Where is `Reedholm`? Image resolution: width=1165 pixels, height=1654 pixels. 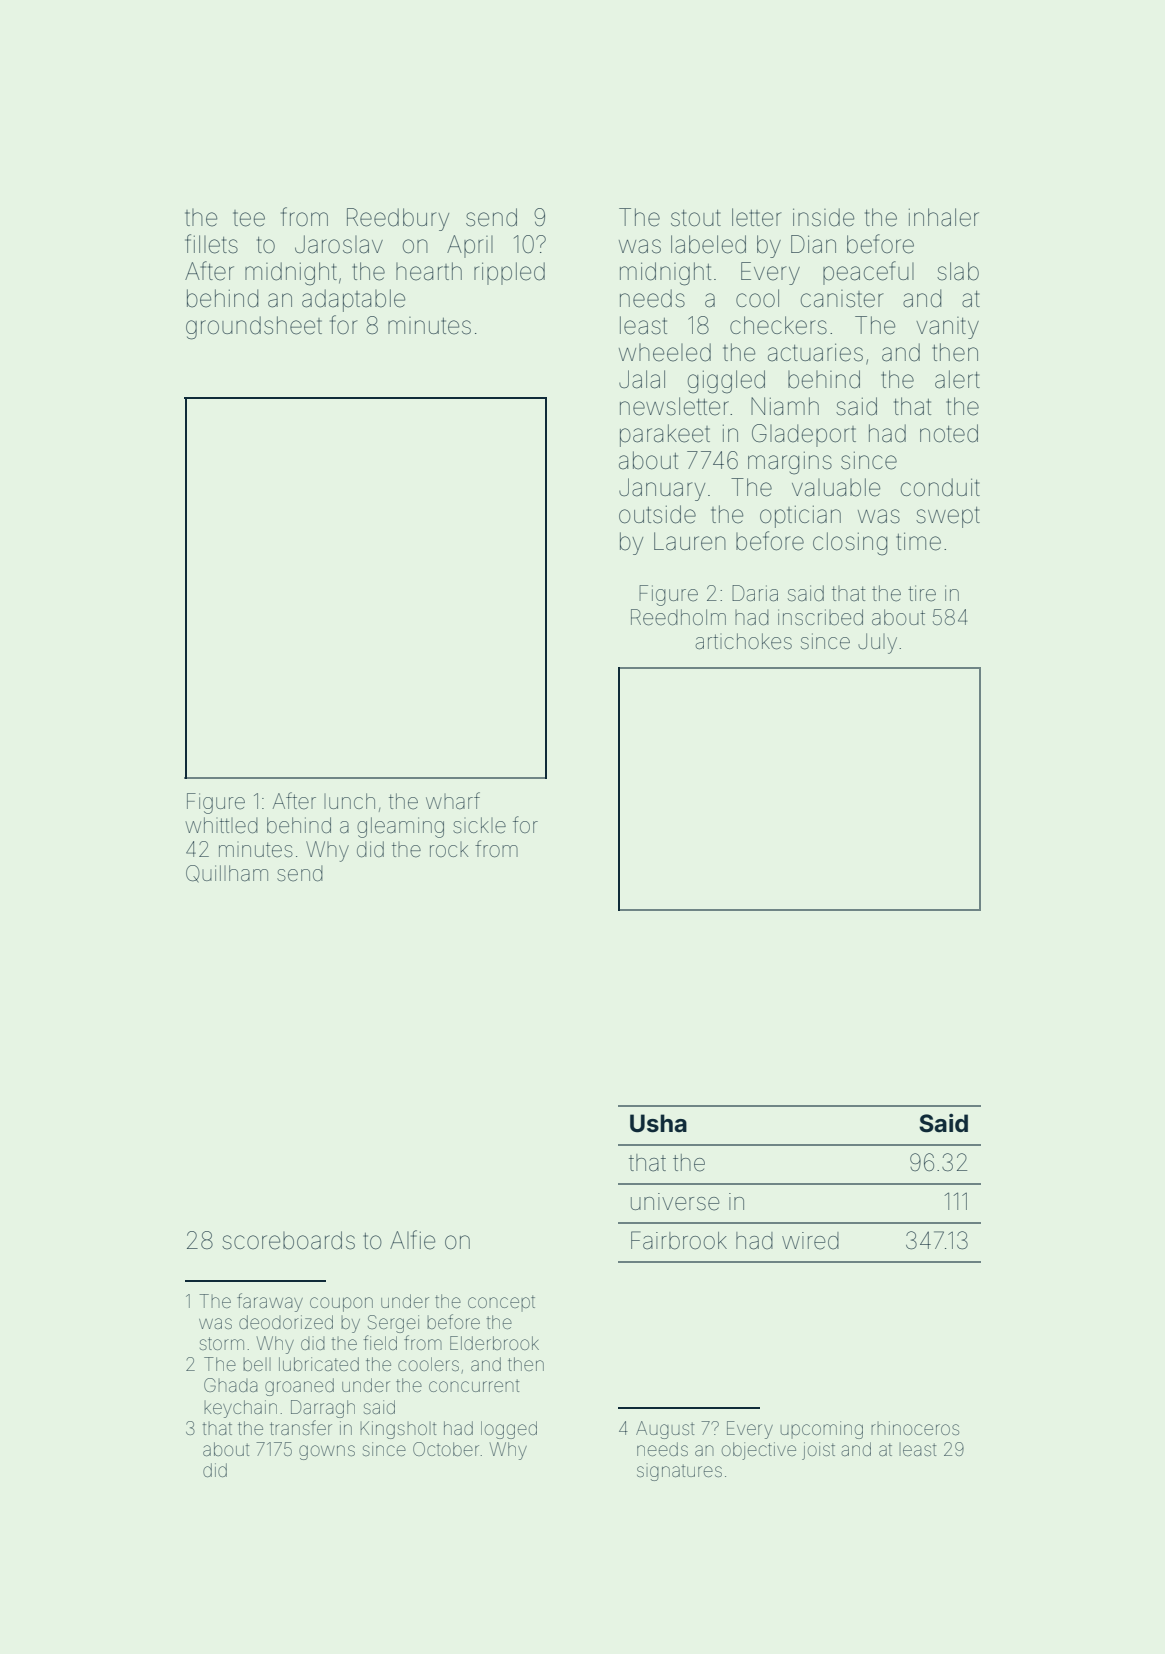
Reedholm is located at coordinates (678, 617).
